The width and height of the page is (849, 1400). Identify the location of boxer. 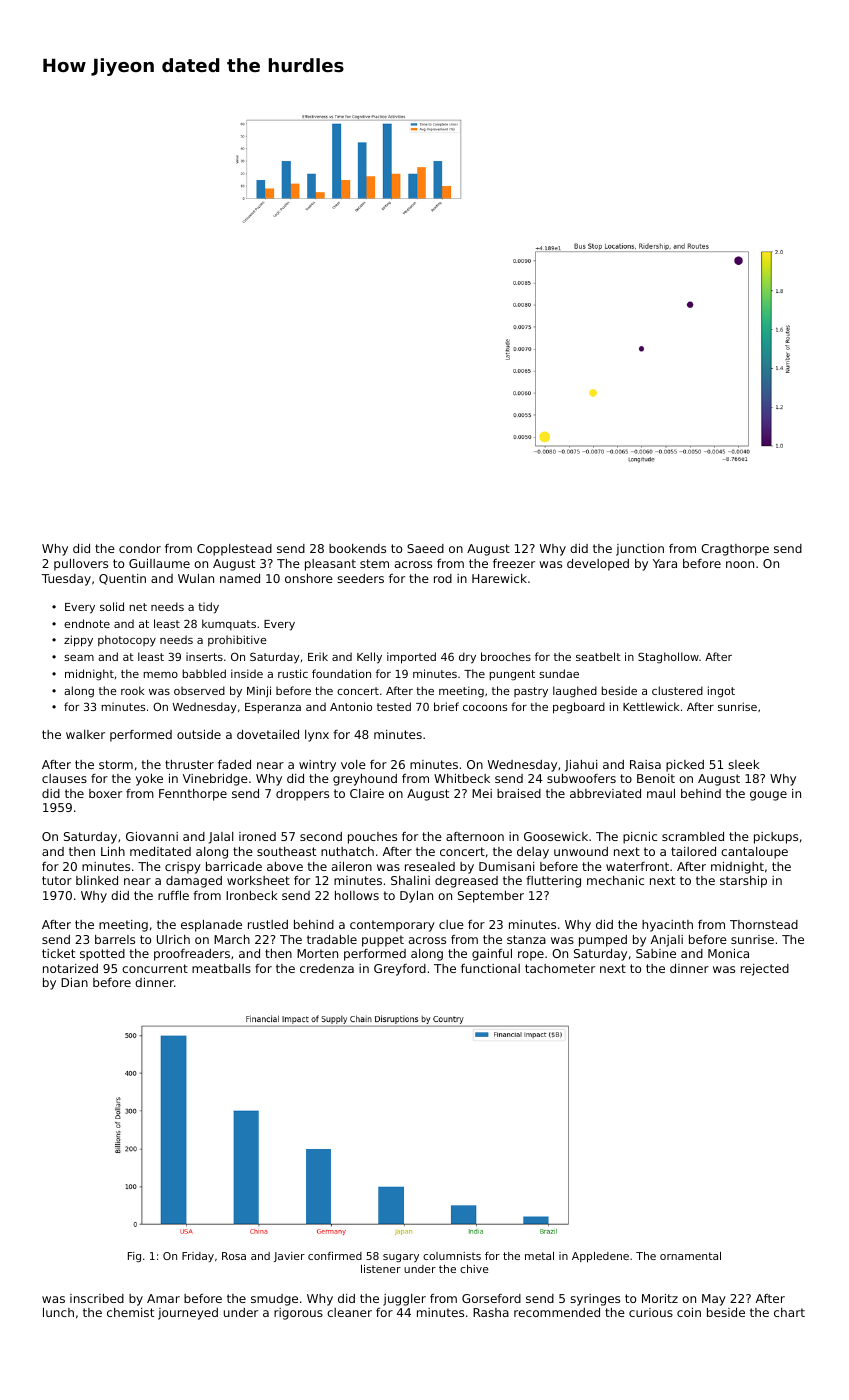
(105, 793).
